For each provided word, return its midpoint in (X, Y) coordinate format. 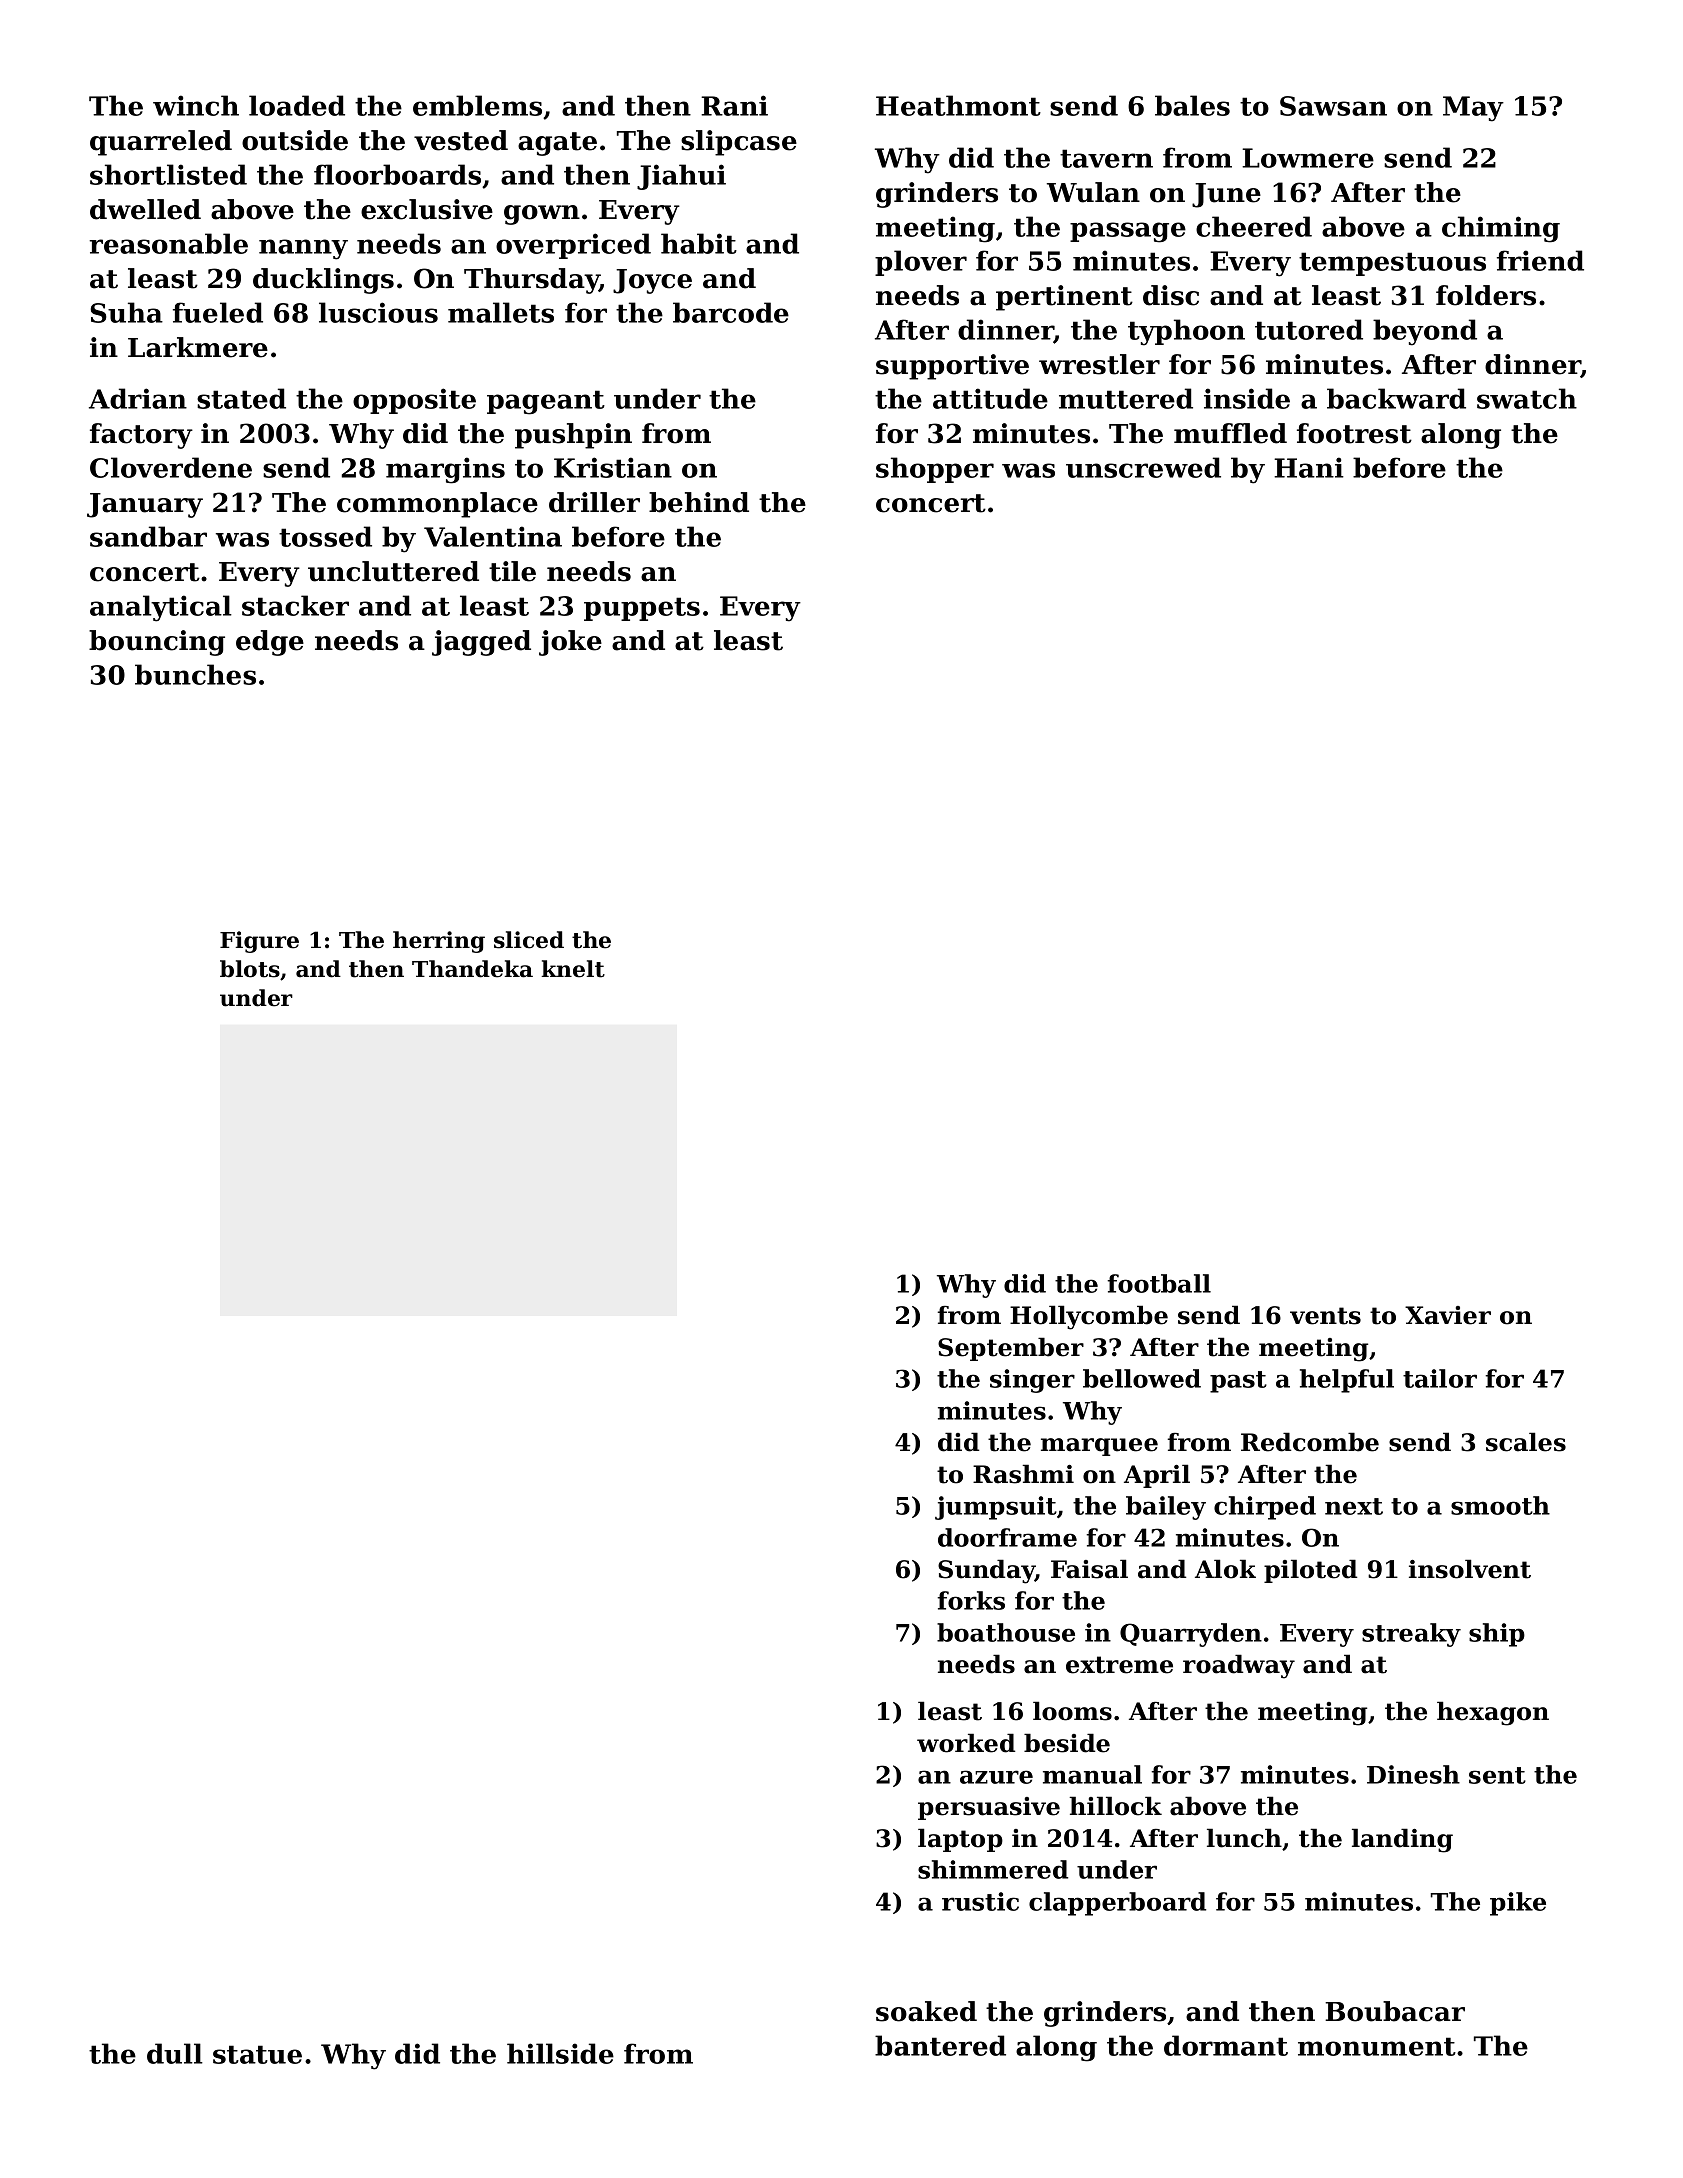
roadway (1239, 1666)
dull (175, 2053)
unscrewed (1143, 467)
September (1011, 1349)
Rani (734, 105)
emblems (477, 105)
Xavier (1448, 1315)
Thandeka (472, 969)
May (1473, 109)
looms (1072, 1711)
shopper (935, 470)
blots (250, 969)
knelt (573, 969)
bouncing (157, 643)
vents (1325, 1316)
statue (257, 2054)
